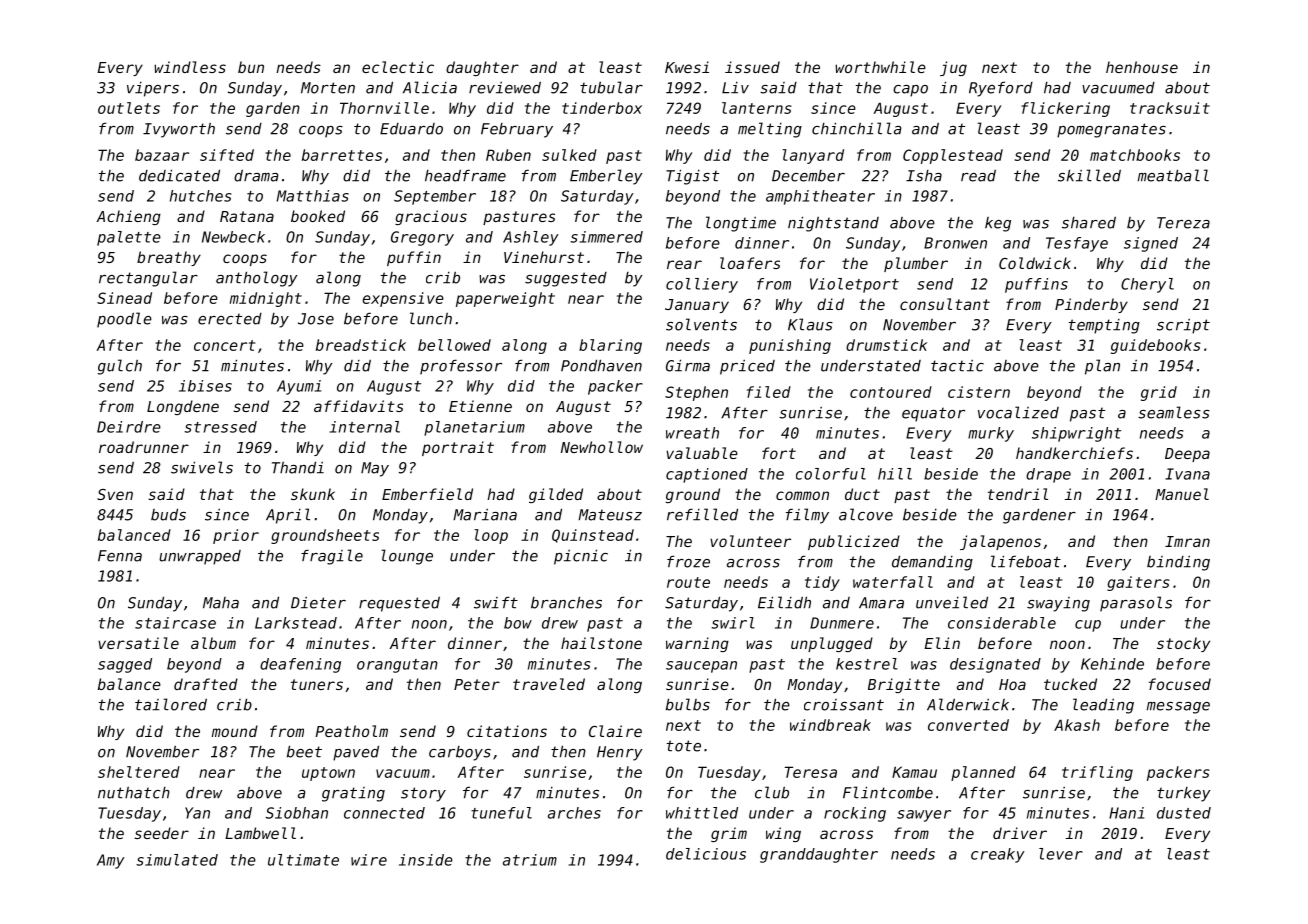 Image resolution: width=1308 pixels, height=924 pixels. I want to click on sheltered, so click(139, 772).
